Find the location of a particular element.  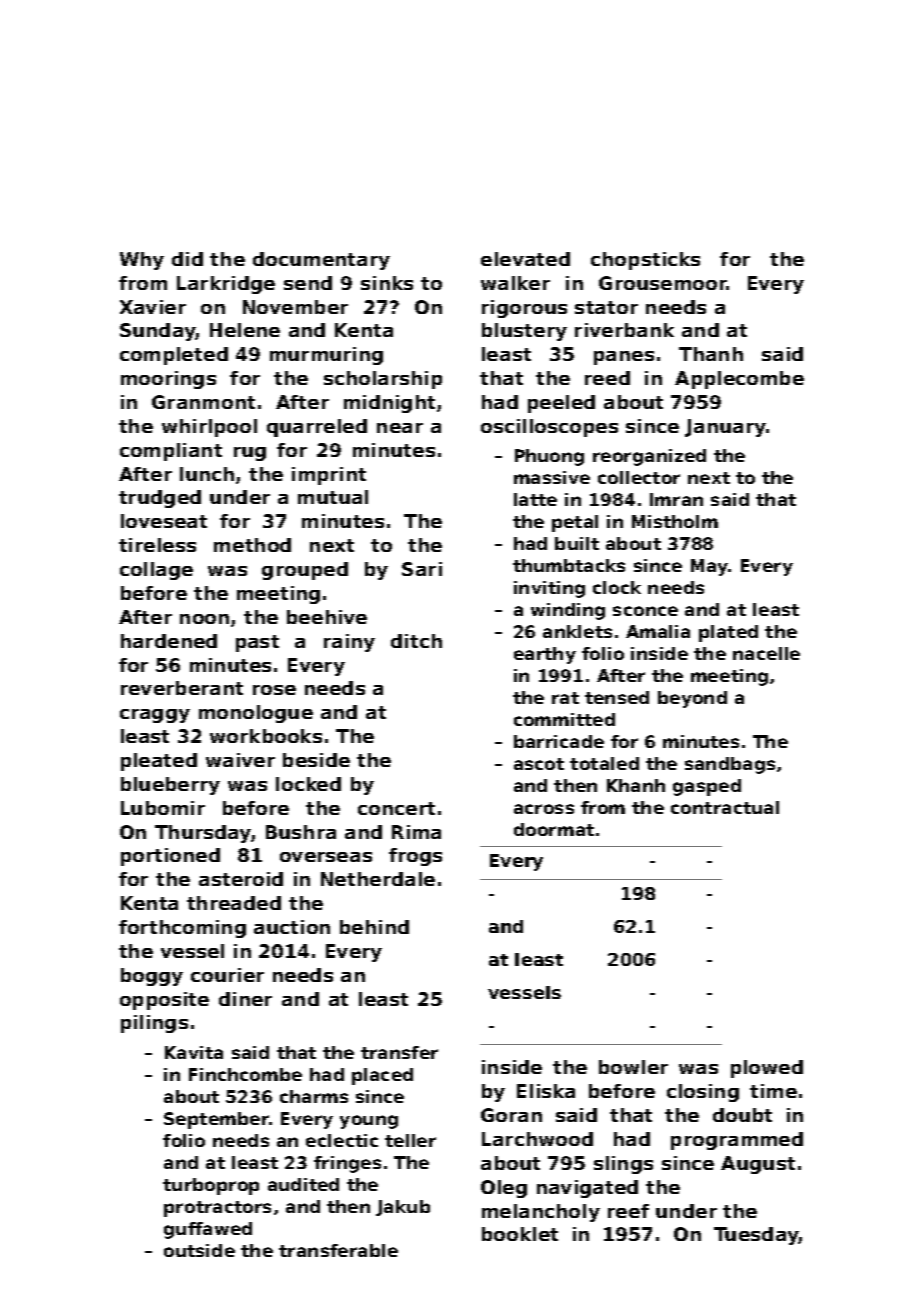

rigorous is located at coordinates (524, 309).
